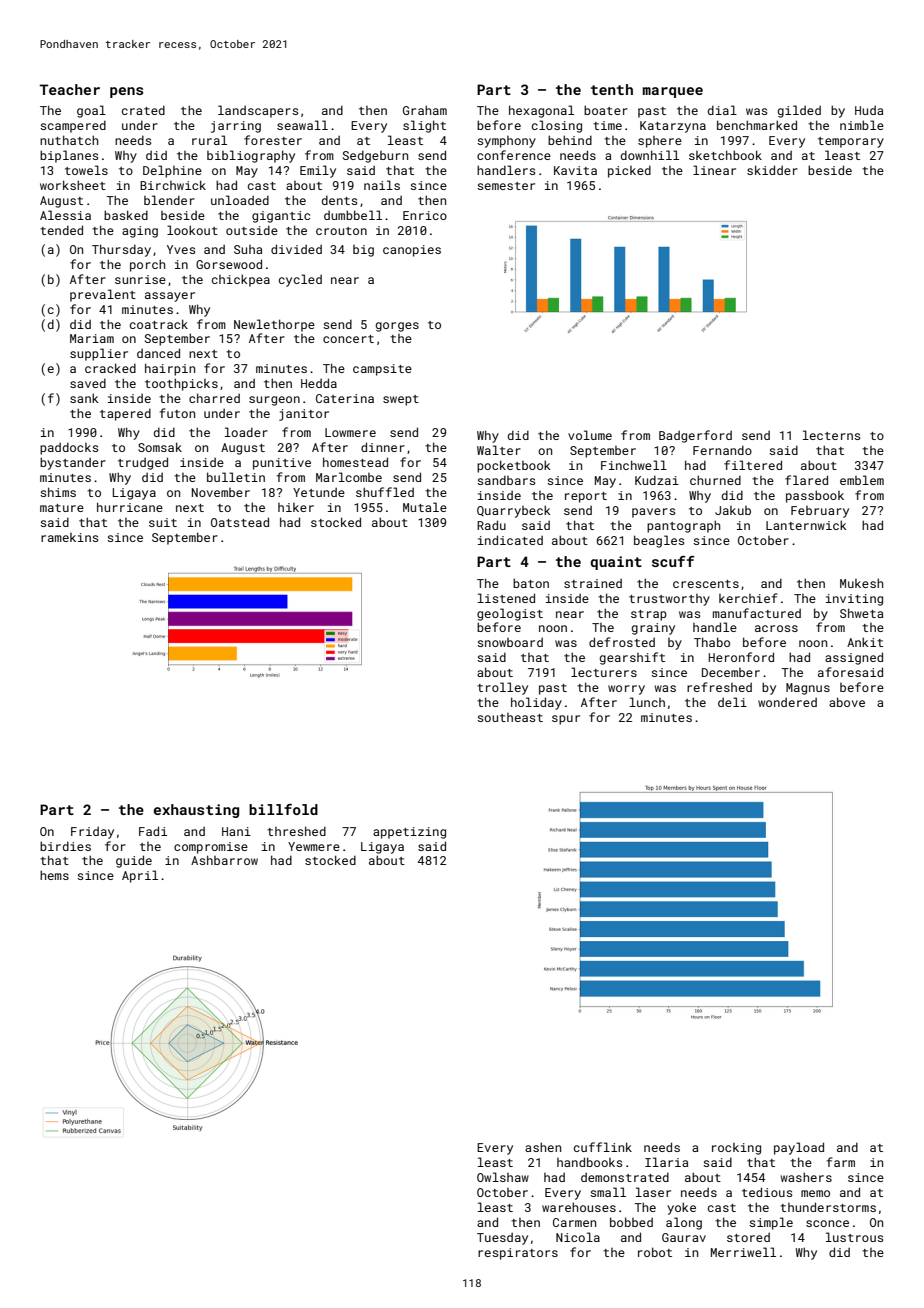 The width and height of the page is (924, 1308). What do you see at coordinates (425, 110) in the page?
I see `Graham` at bounding box center [425, 110].
